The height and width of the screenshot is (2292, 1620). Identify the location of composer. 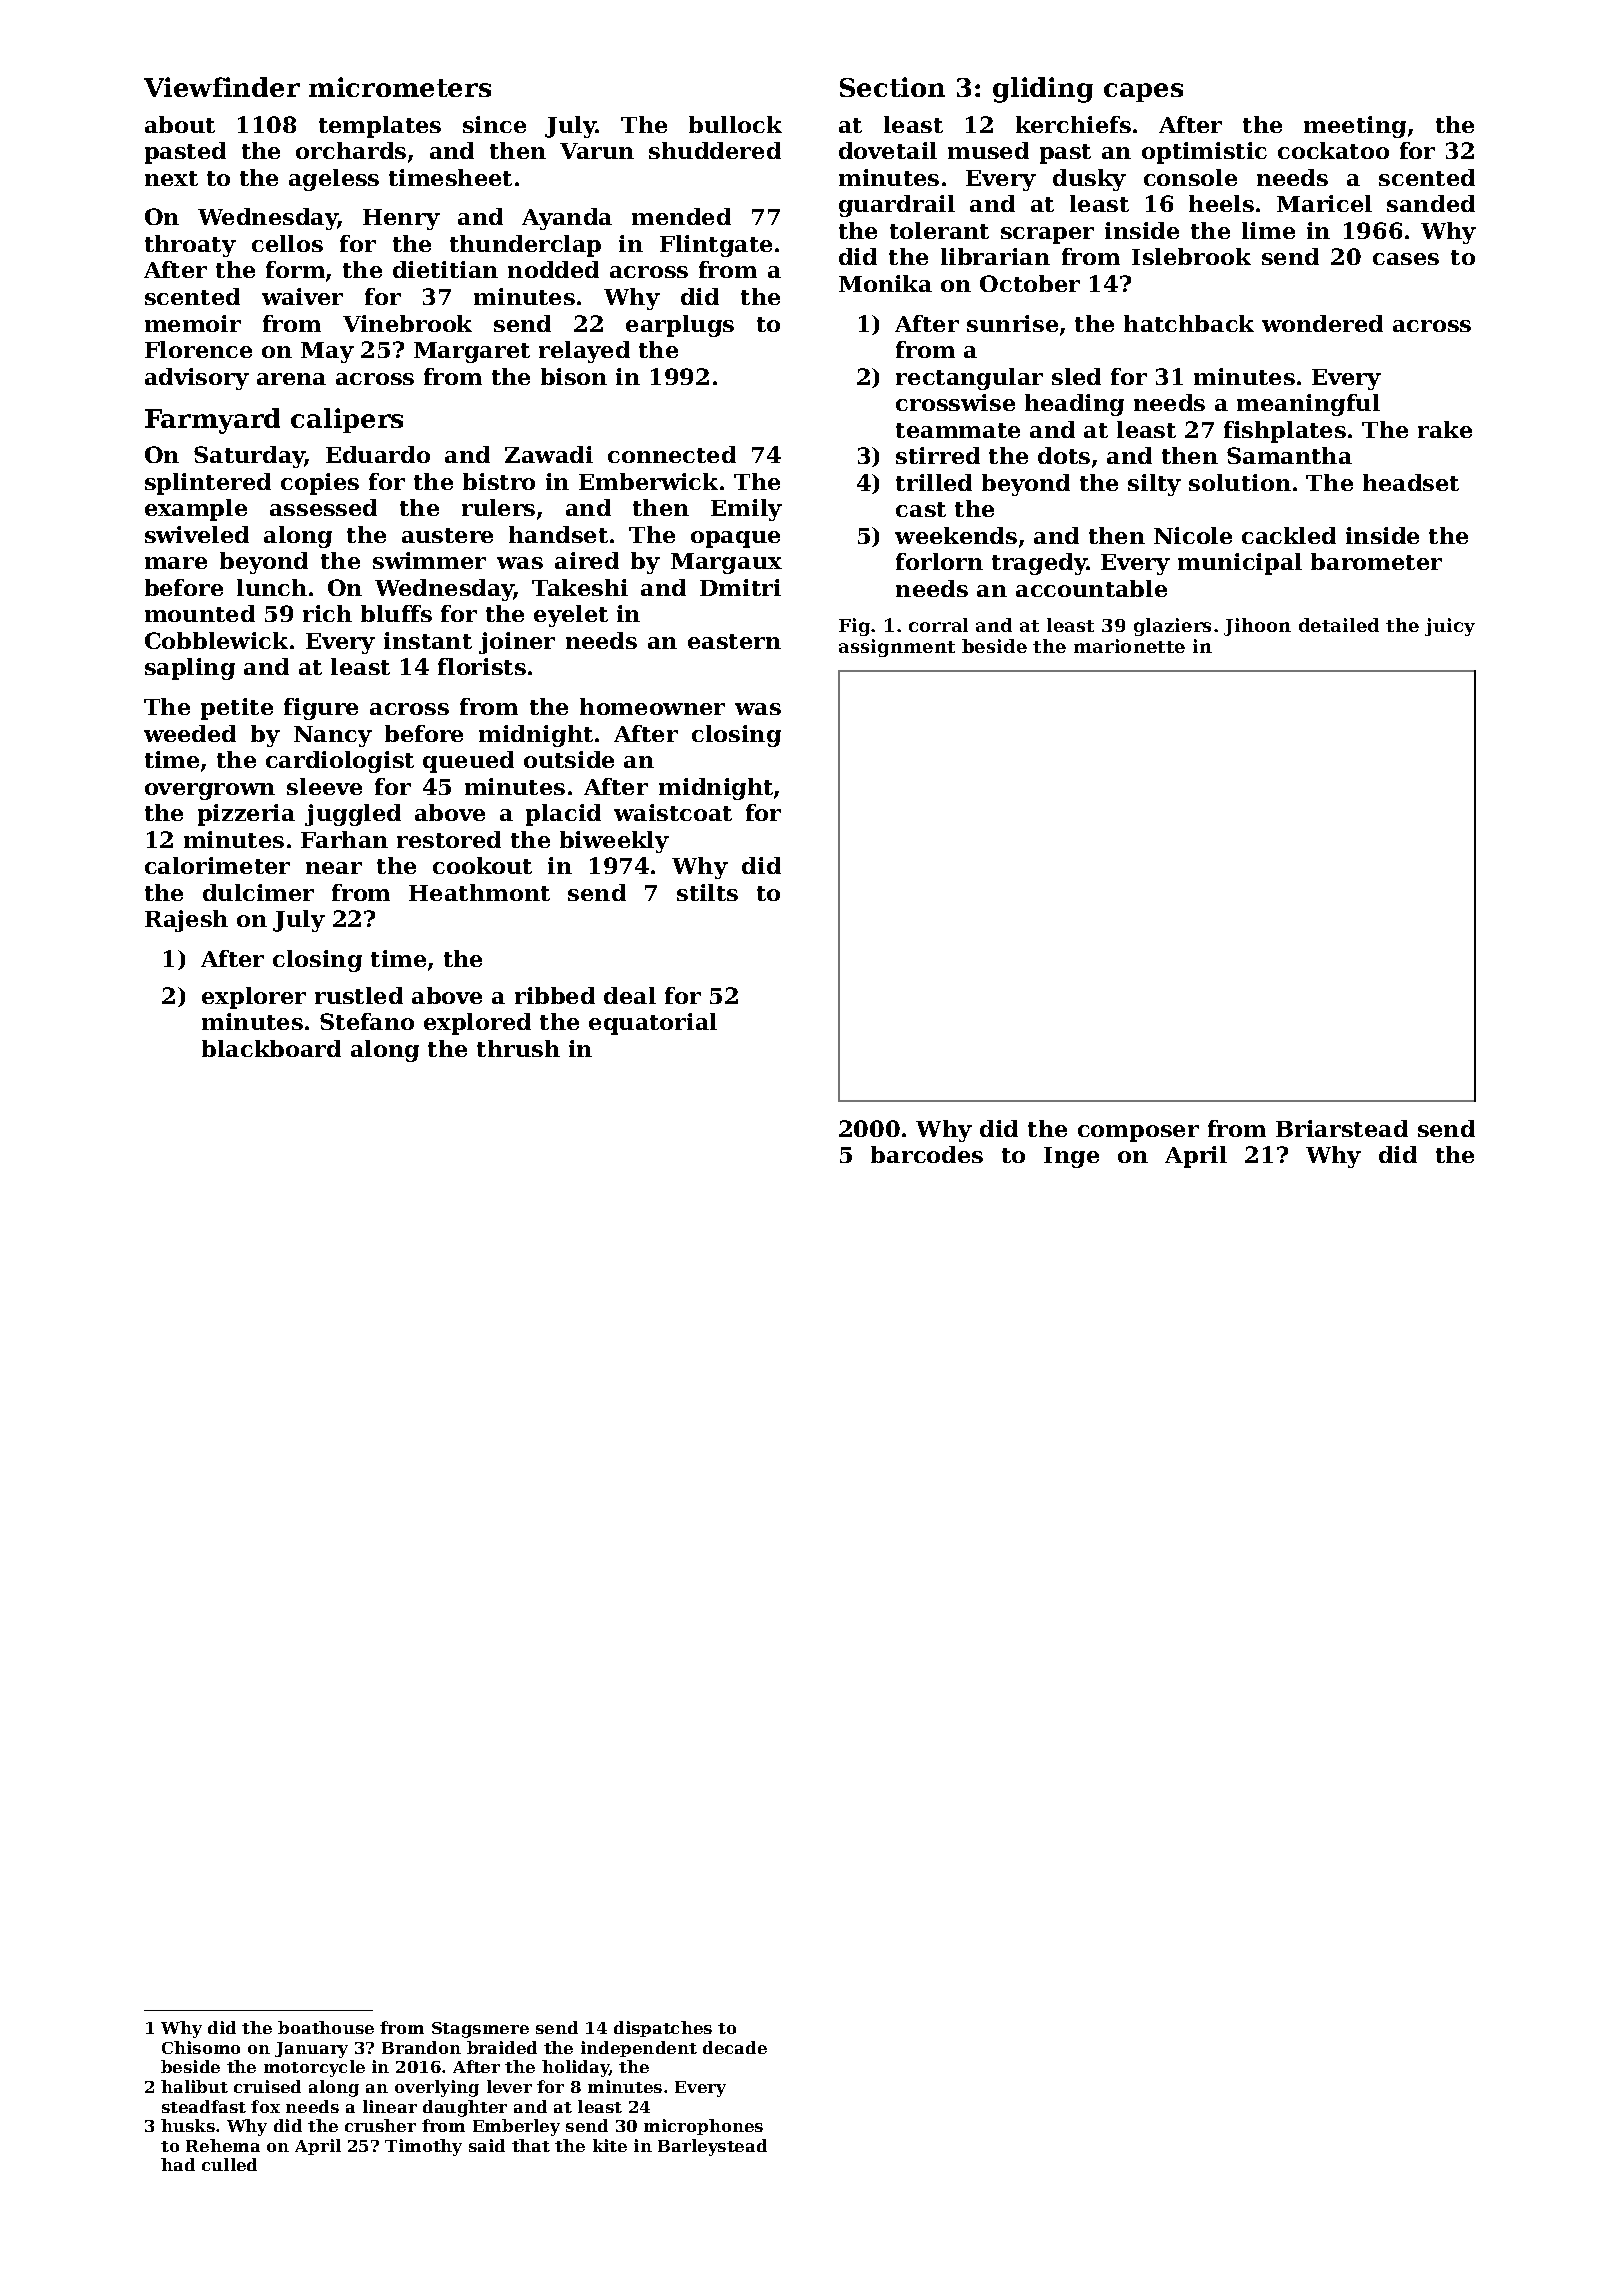
(1138, 1133).
